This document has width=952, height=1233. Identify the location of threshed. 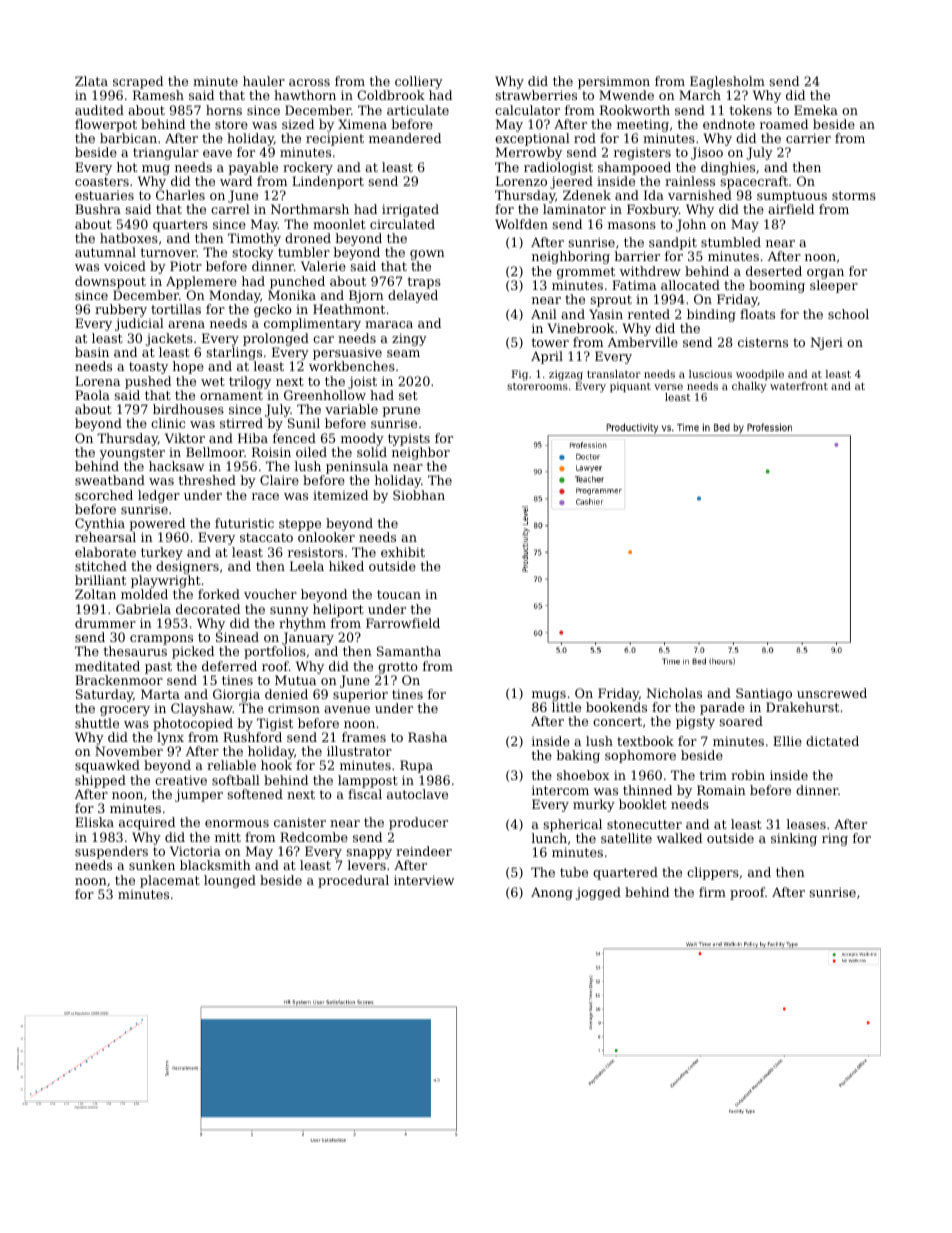
(207, 480).
